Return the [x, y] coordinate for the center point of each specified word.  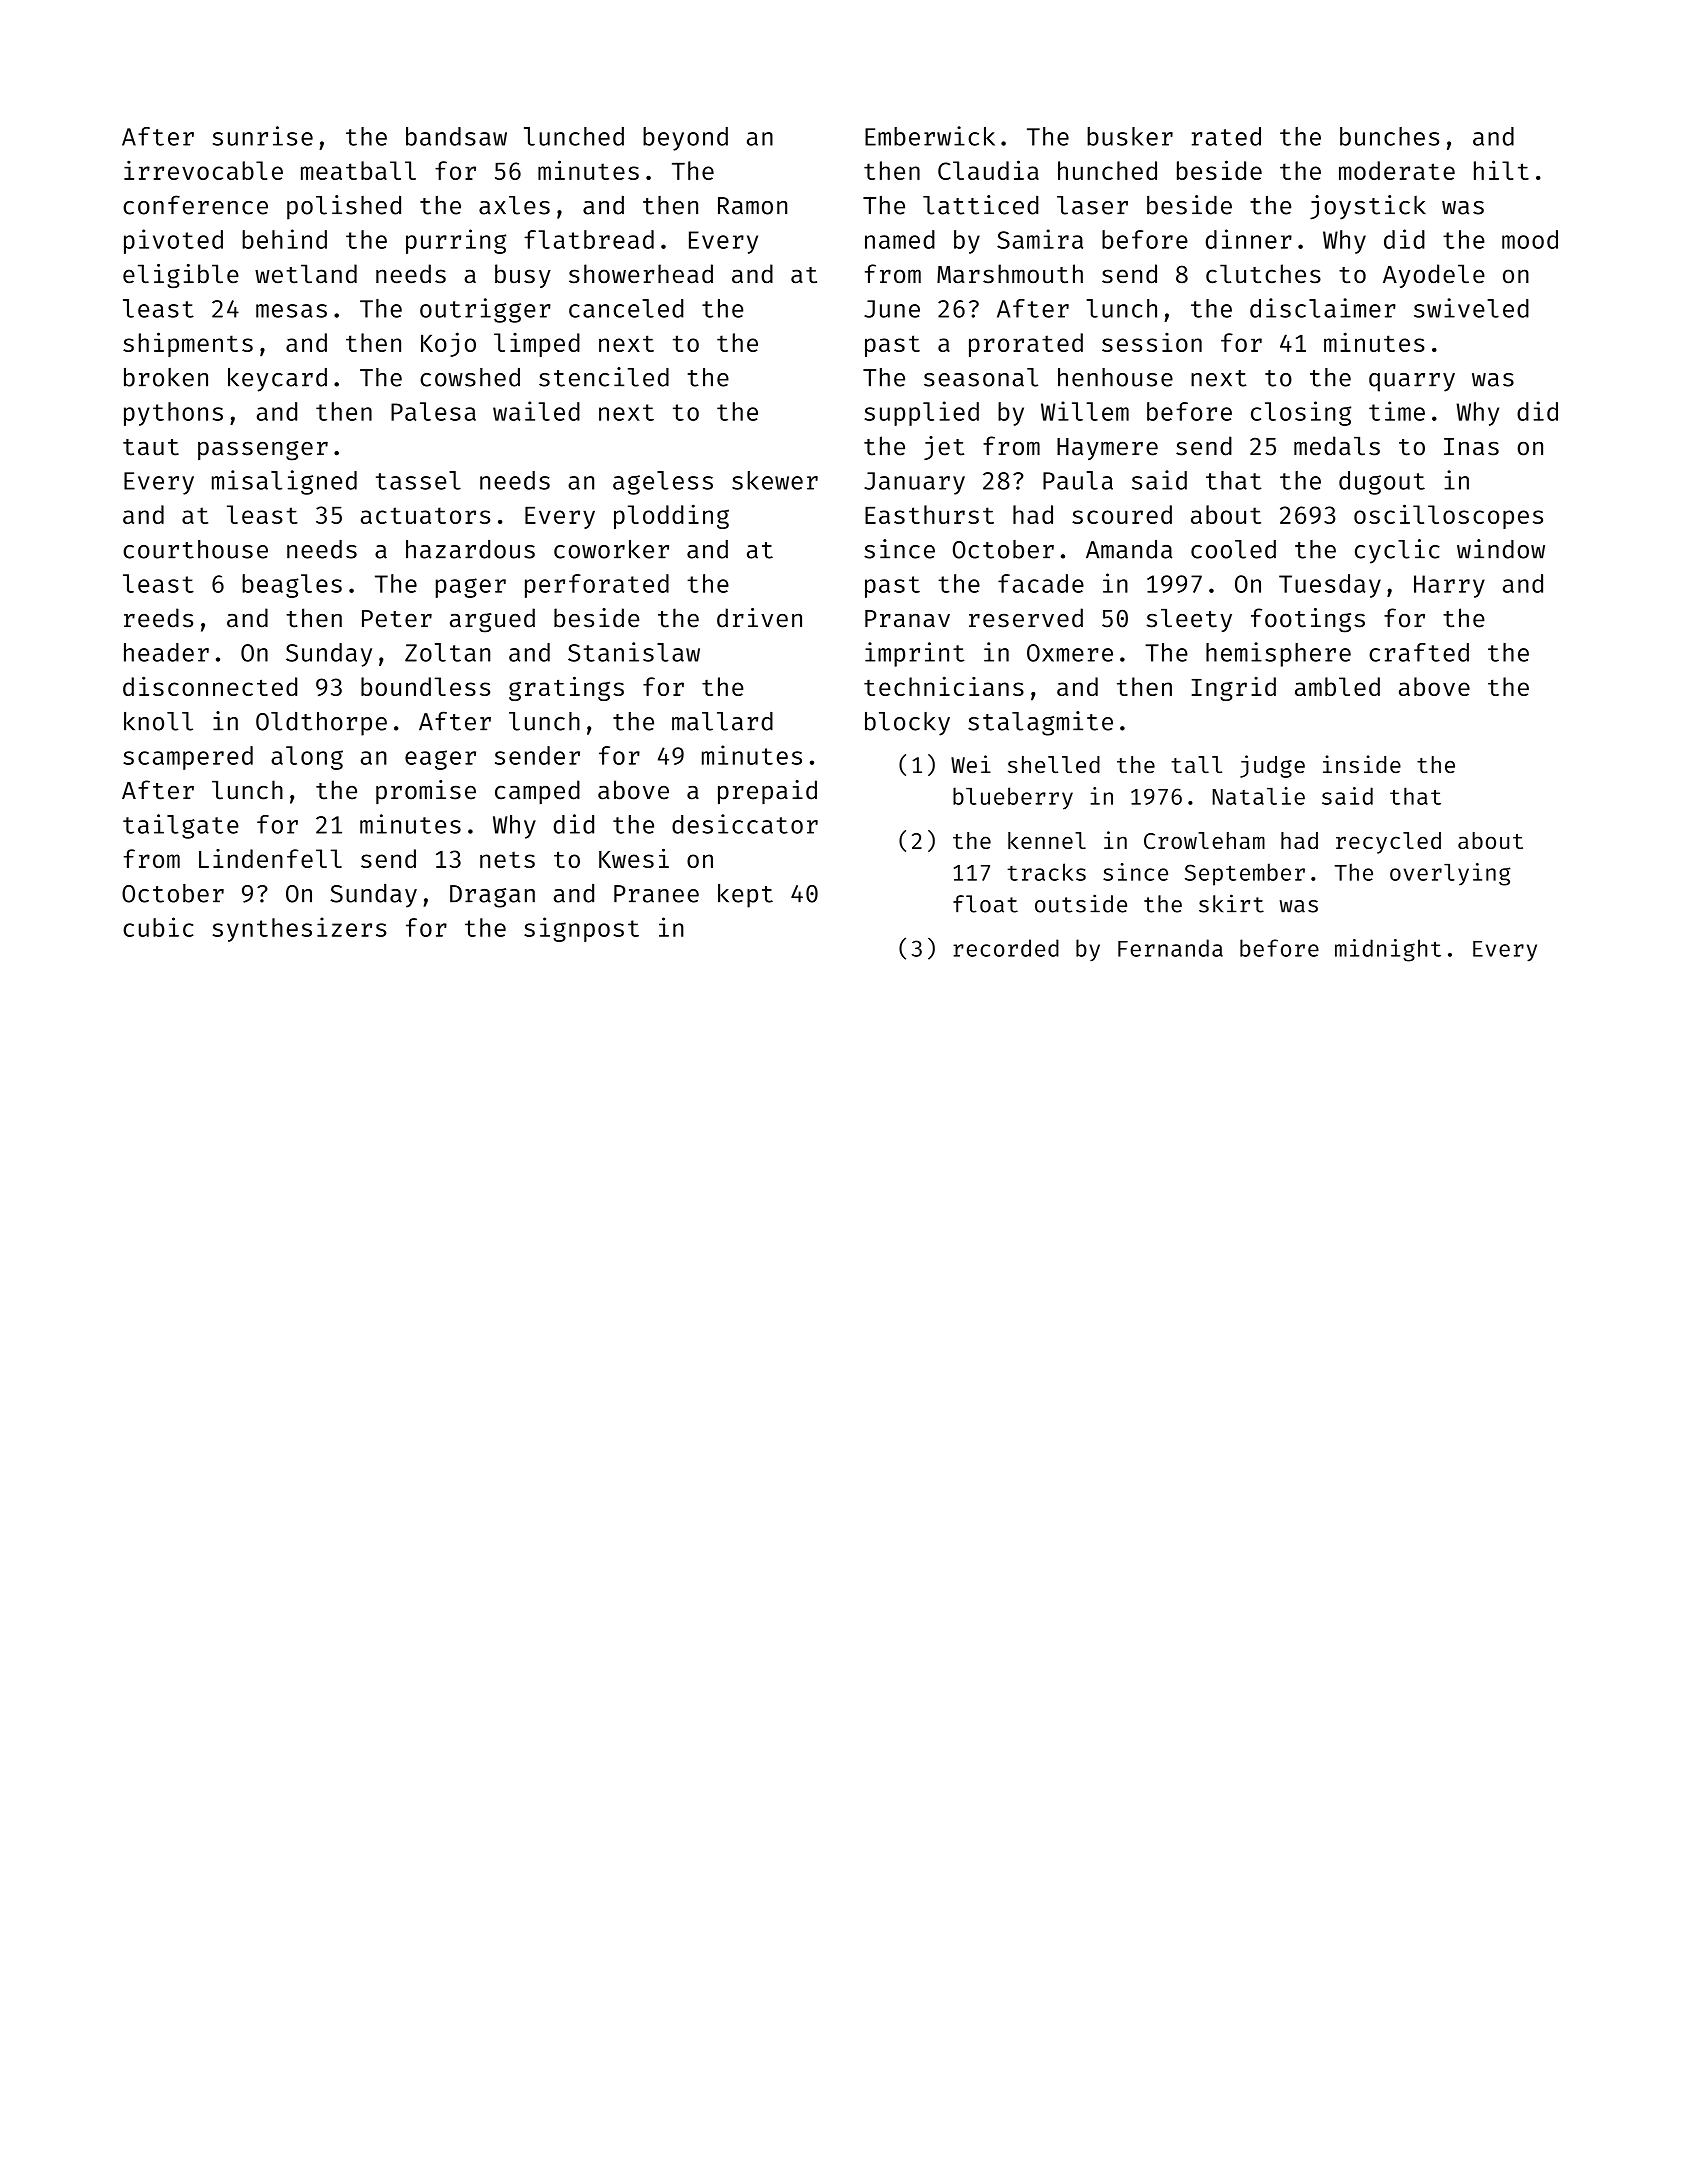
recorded [1006, 948]
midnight [1388, 950]
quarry [1412, 382]
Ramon [752, 206]
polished [344, 207]
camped [537, 792]
